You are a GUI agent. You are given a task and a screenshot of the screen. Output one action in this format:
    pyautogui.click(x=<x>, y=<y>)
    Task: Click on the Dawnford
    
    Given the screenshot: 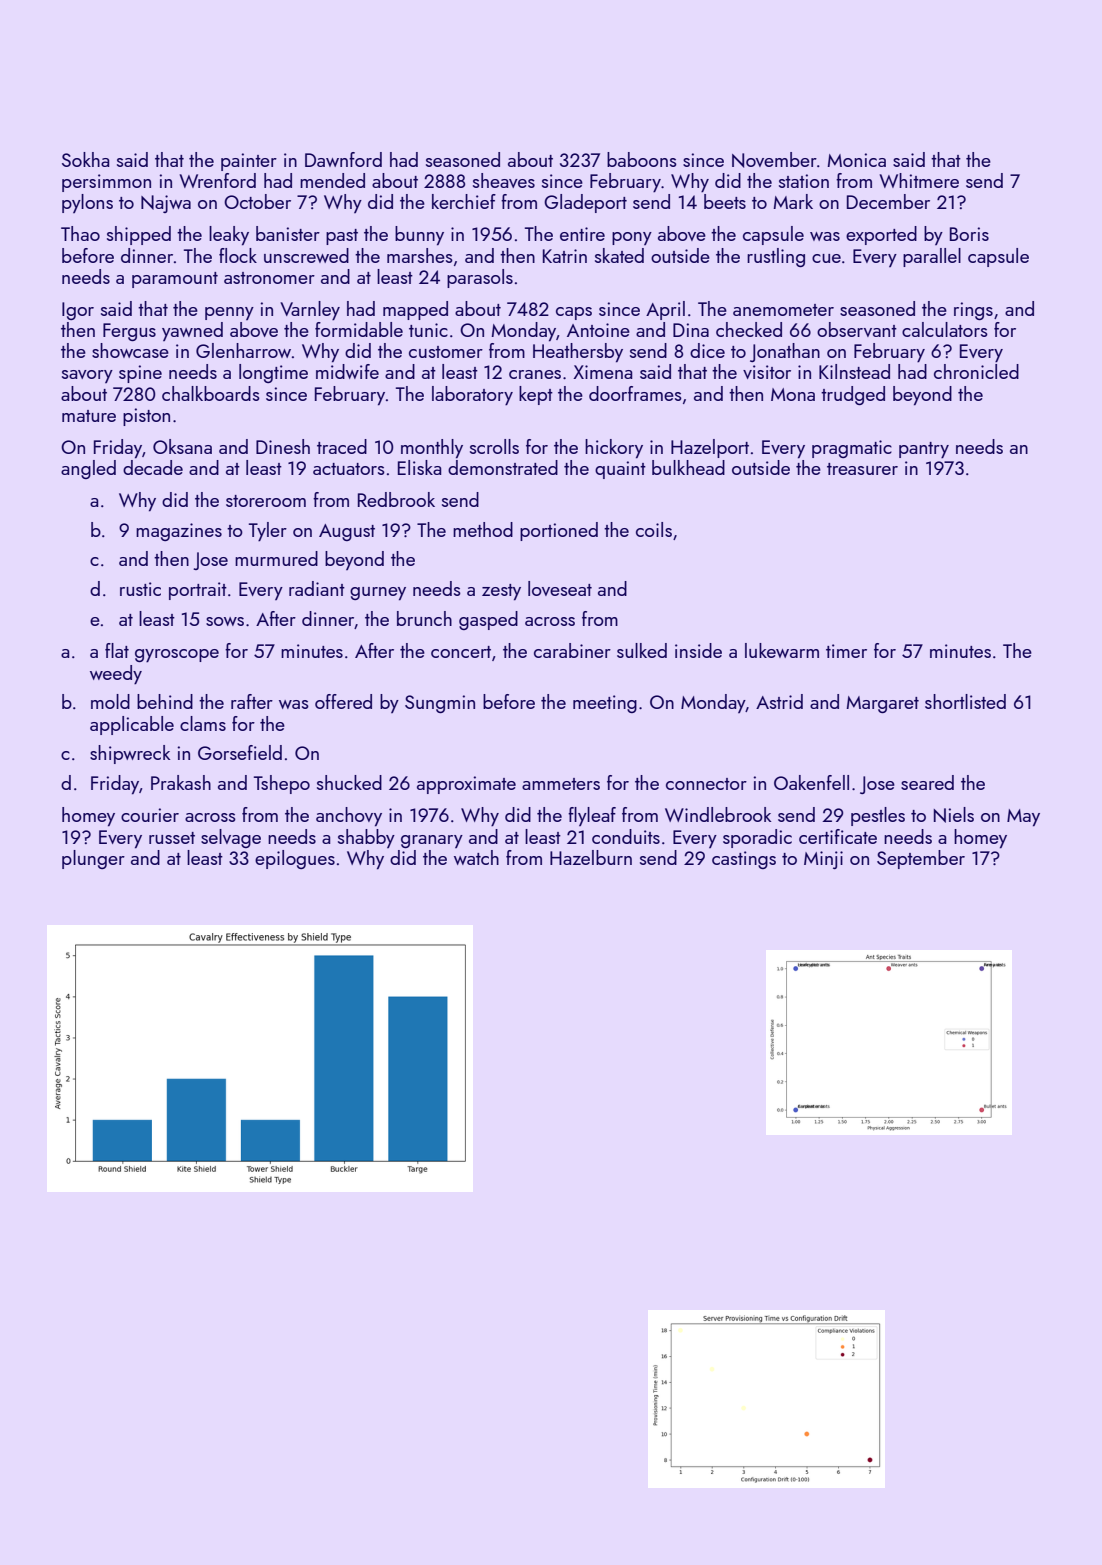 What is the action you would take?
    pyautogui.click(x=343, y=159)
